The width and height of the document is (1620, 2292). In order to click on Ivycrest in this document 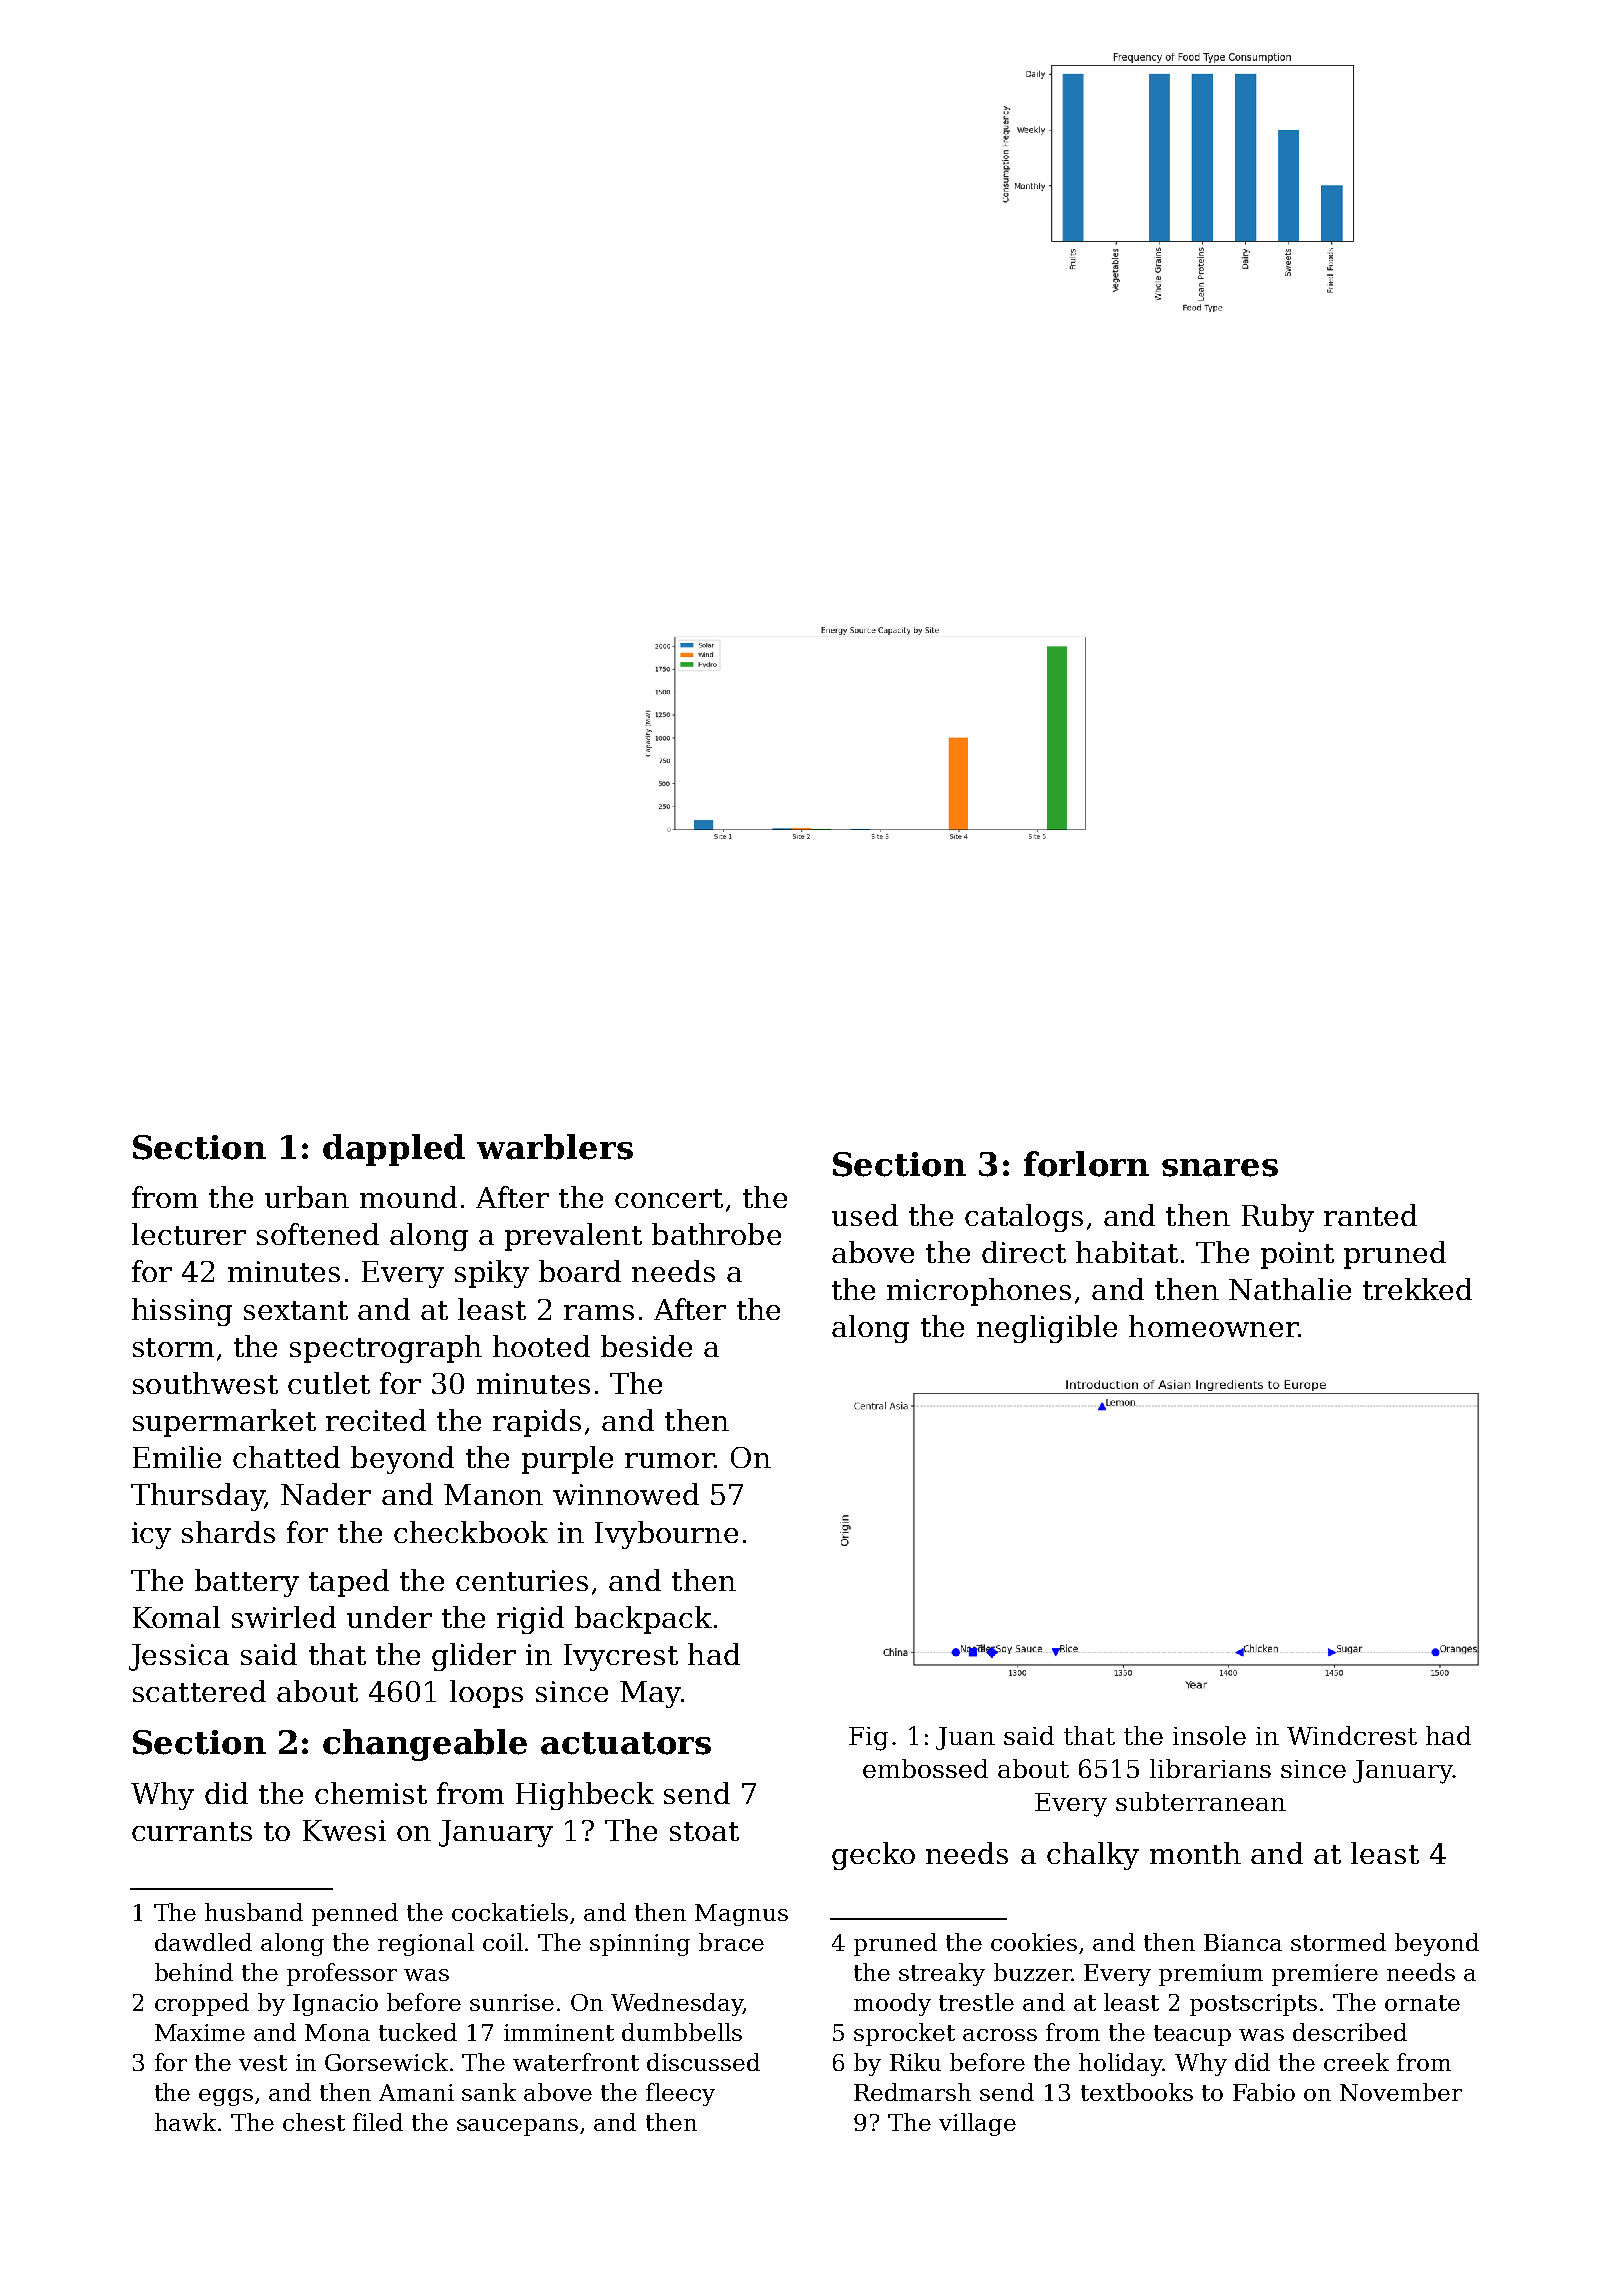, I will do `click(621, 1657)`.
